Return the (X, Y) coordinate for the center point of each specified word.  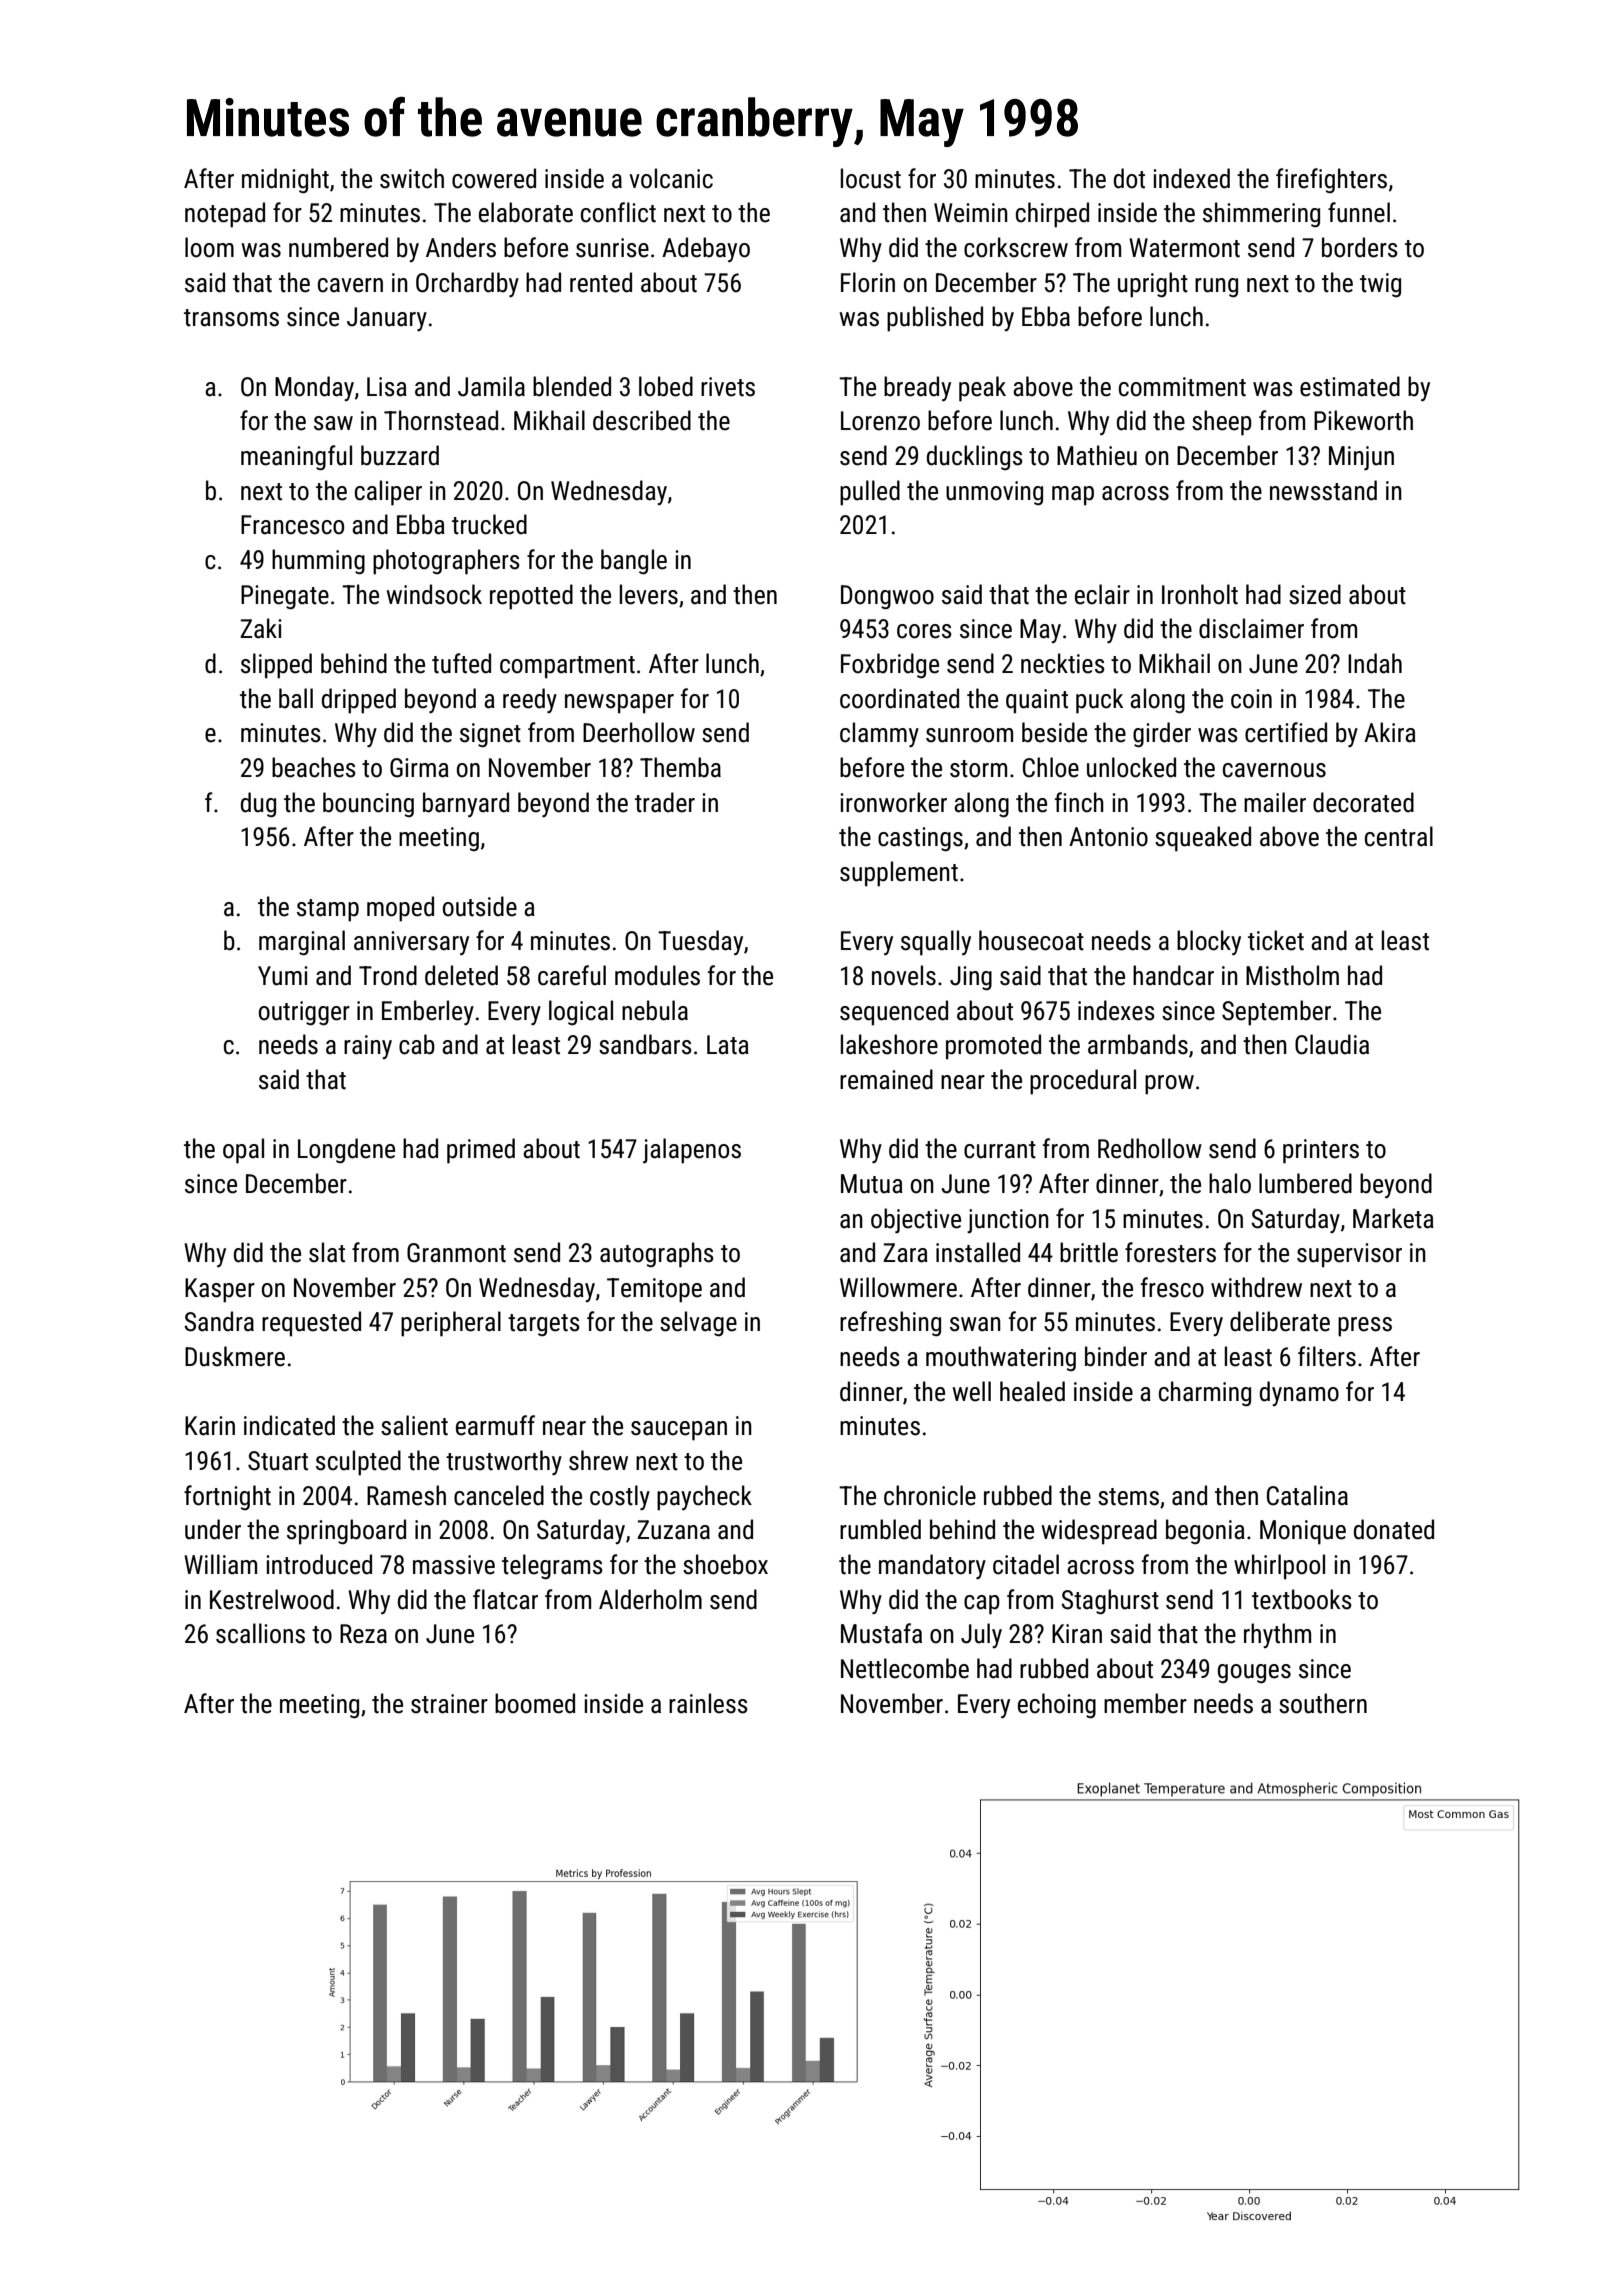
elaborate (526, 212)
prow (1169, 1085)
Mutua (872, 1184)
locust (871, 178)
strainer (449, 1704)
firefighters (1331, 180)
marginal (302, 943)
